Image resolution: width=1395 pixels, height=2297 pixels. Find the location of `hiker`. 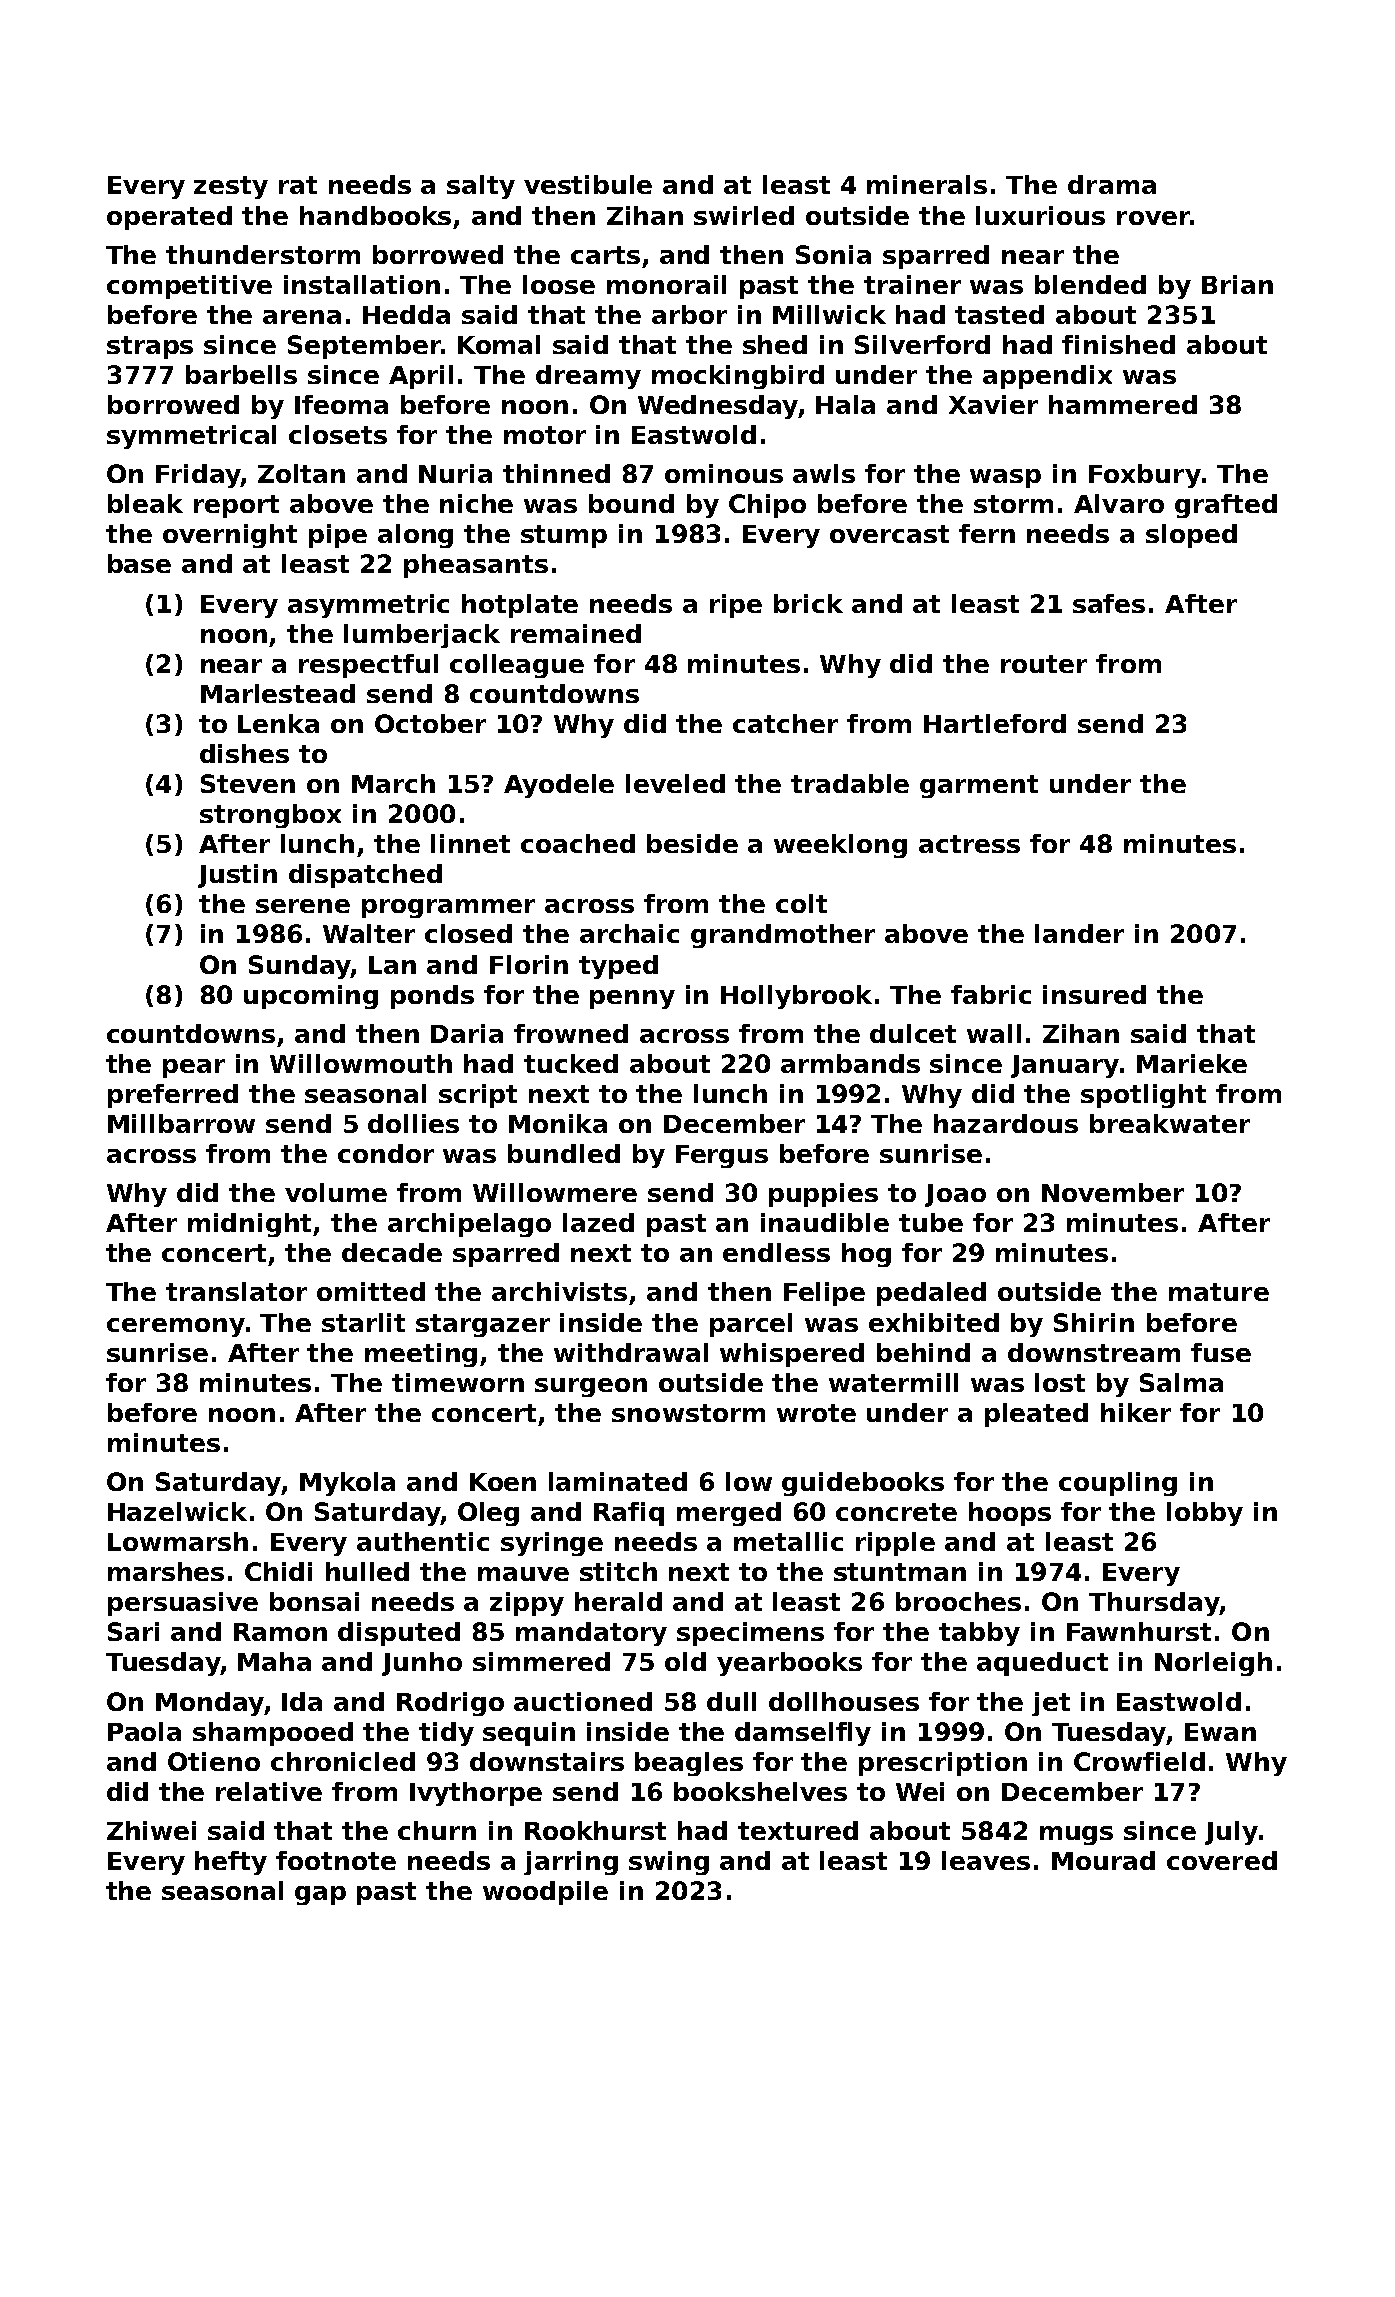

hiker is located at coordinates (1136, 1412).
